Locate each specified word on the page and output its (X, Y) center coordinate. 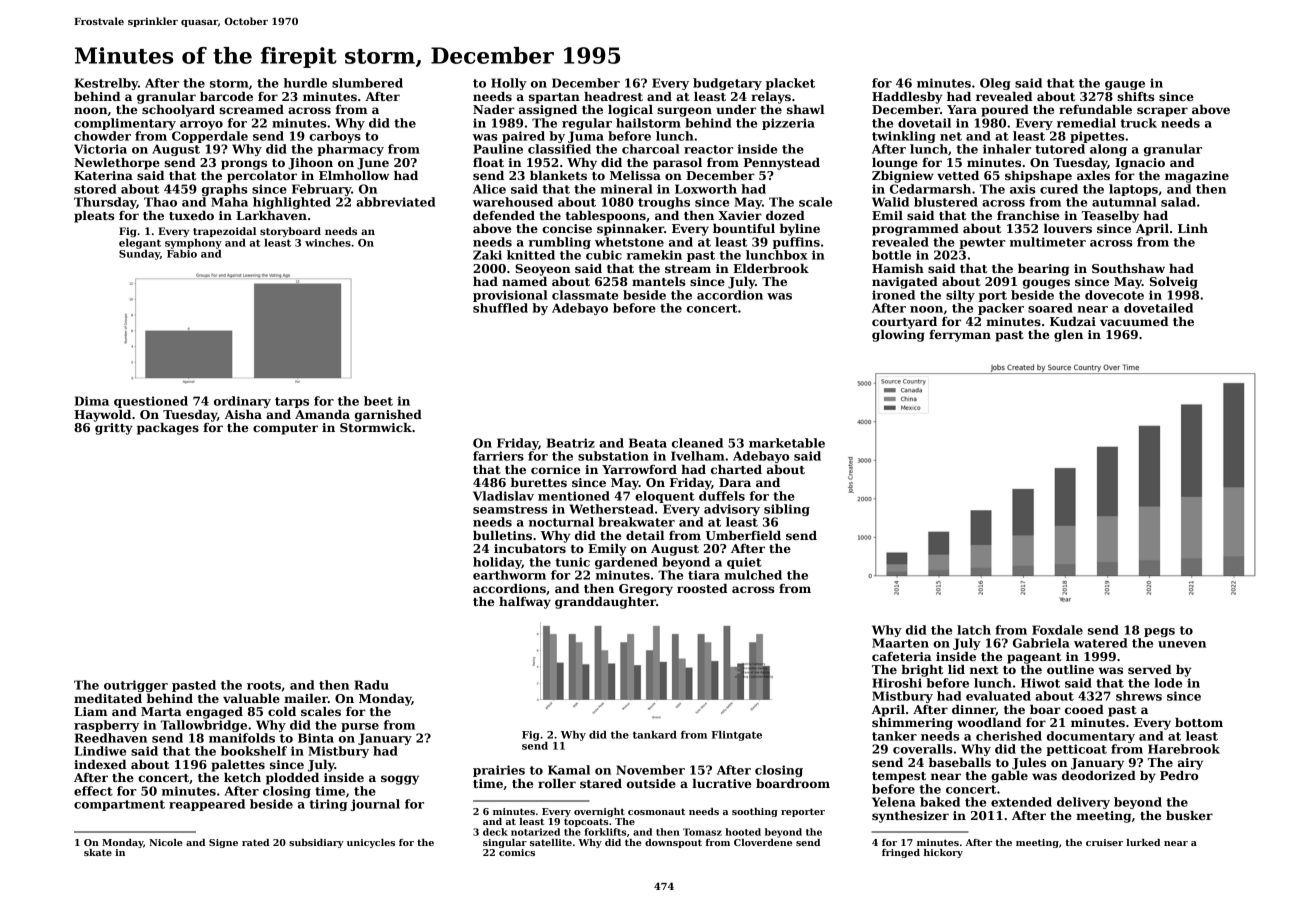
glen (1068, 336)
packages (168, 429)
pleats (94, 217)
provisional (510, 296)
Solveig (1174, 283)
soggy (400, 780)
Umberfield (743, 535)
